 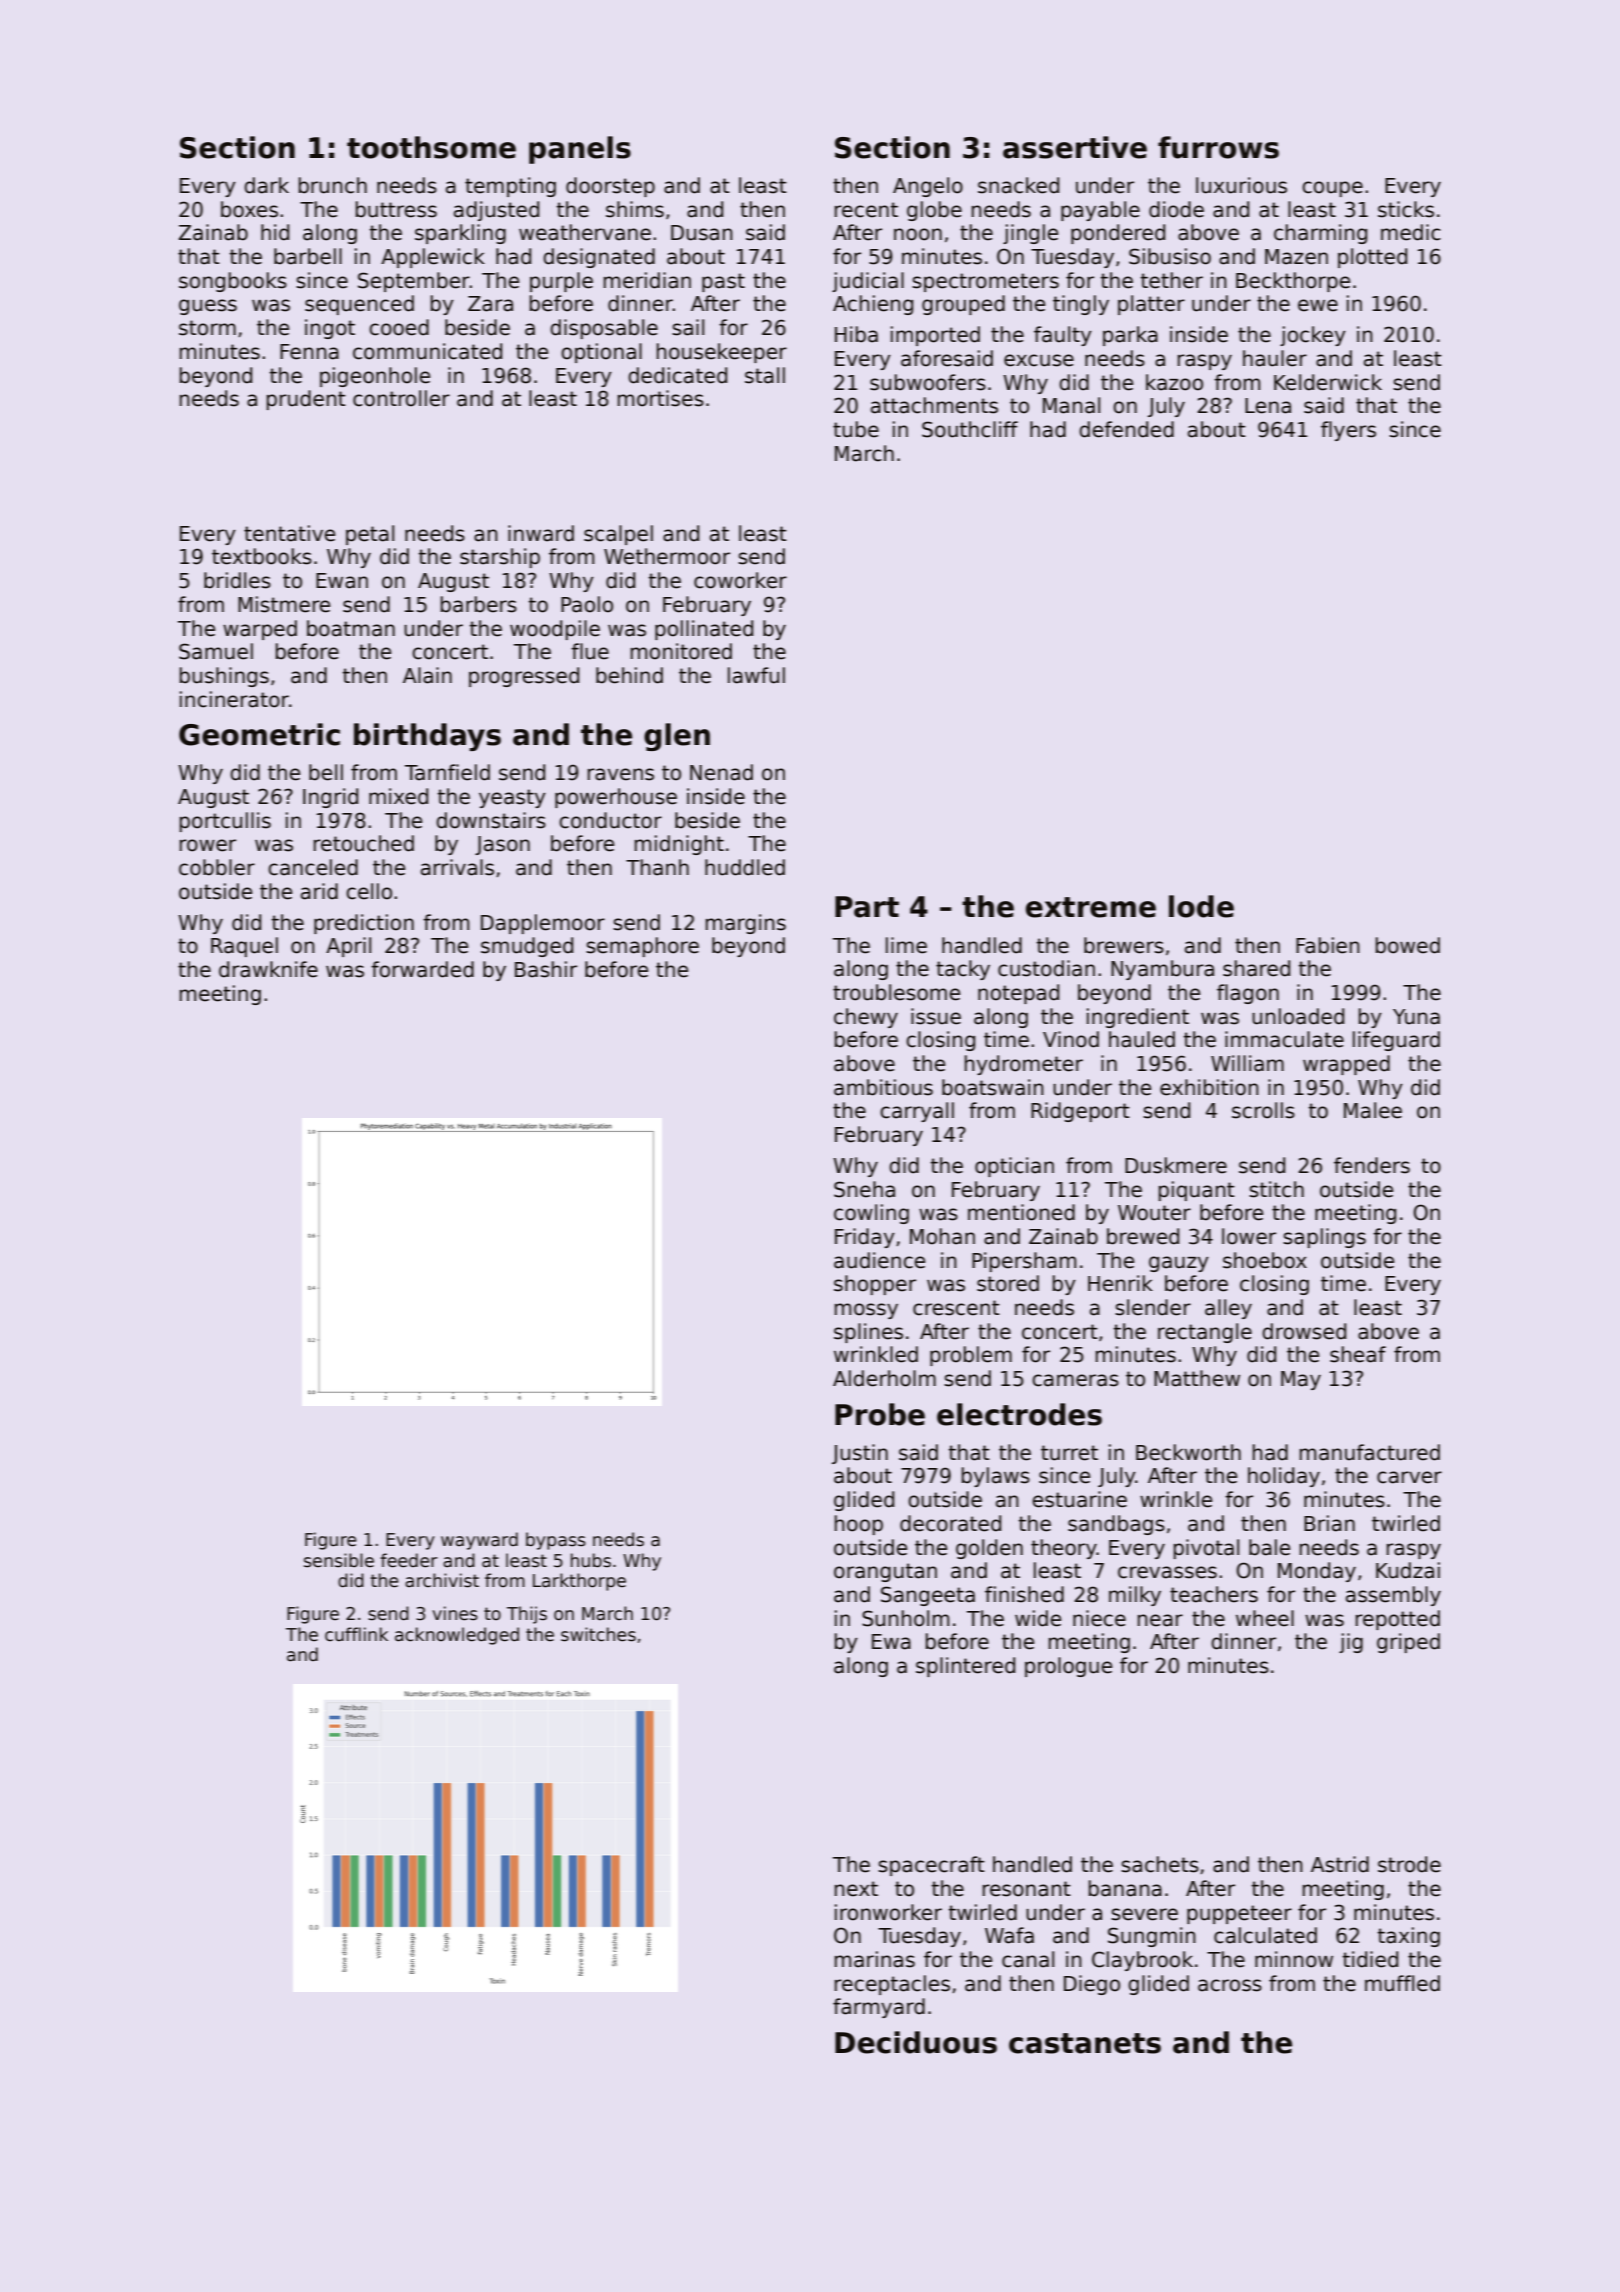 What do you see at coordinates (1275, 358) in the screenshot?
I see `hauler` at bounding box center [1275, 358].
